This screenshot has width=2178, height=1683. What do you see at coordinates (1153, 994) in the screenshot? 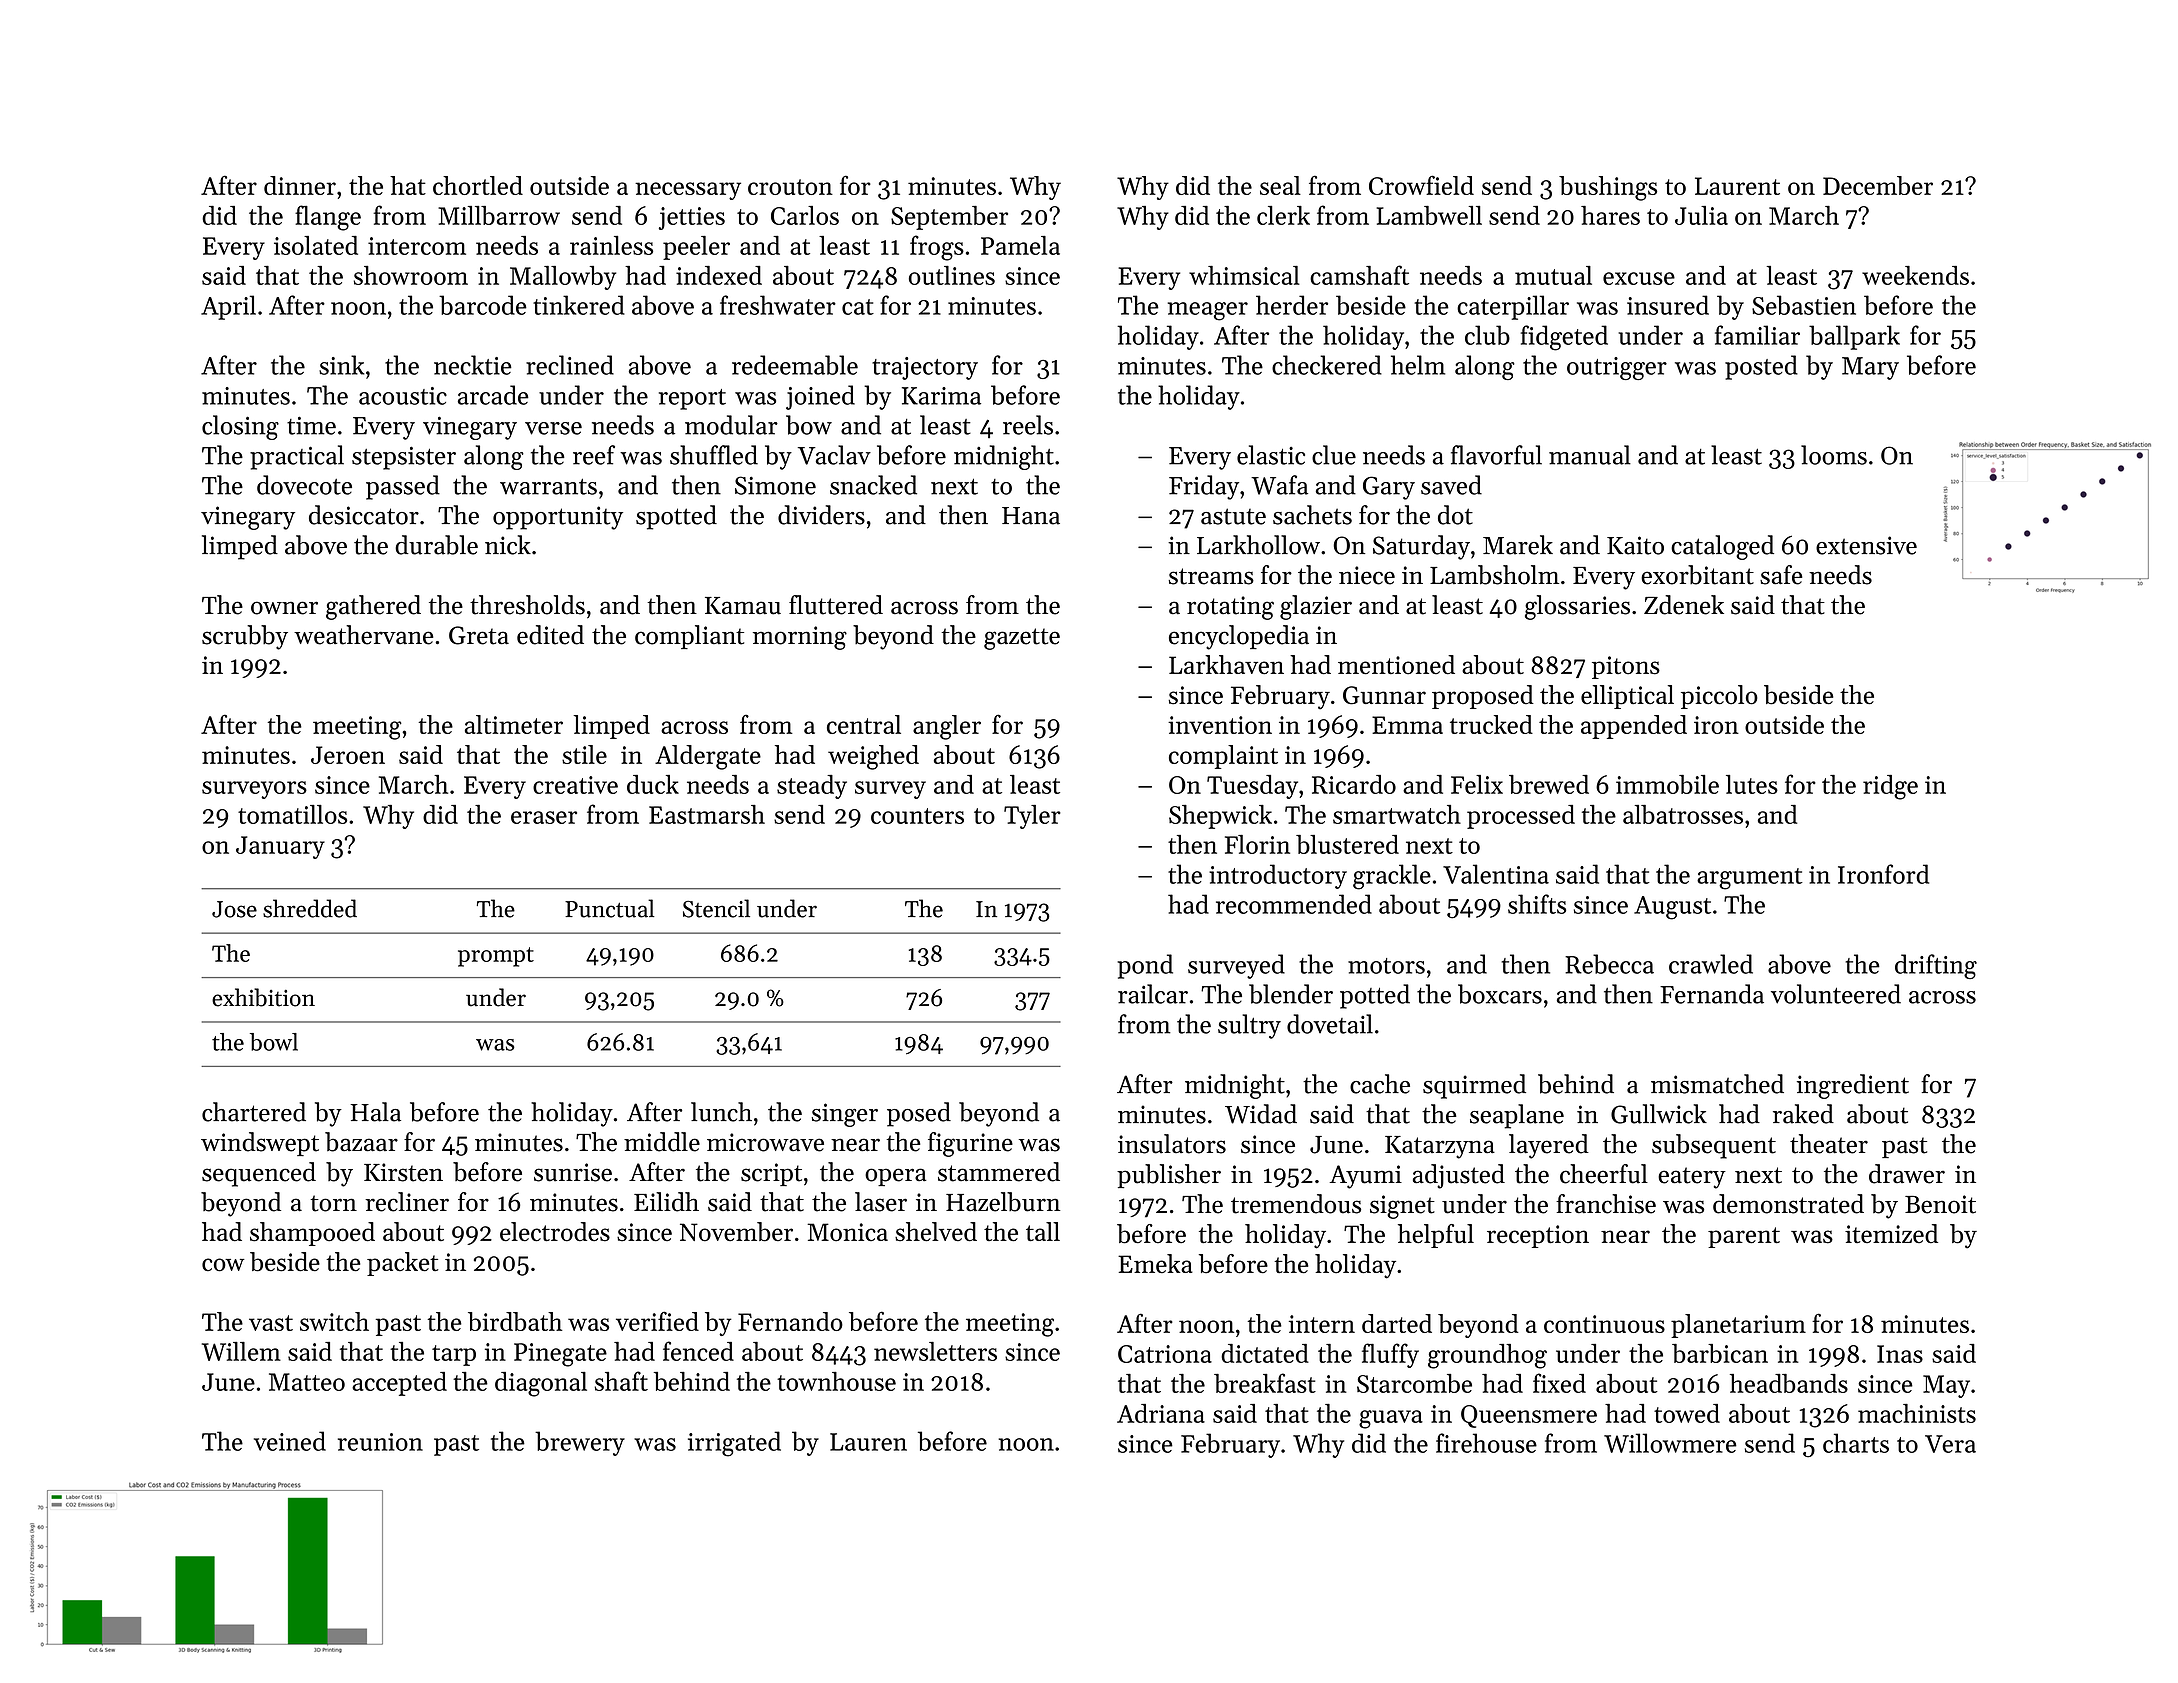
I see `railcar` at bounding box center [1153, 994].
